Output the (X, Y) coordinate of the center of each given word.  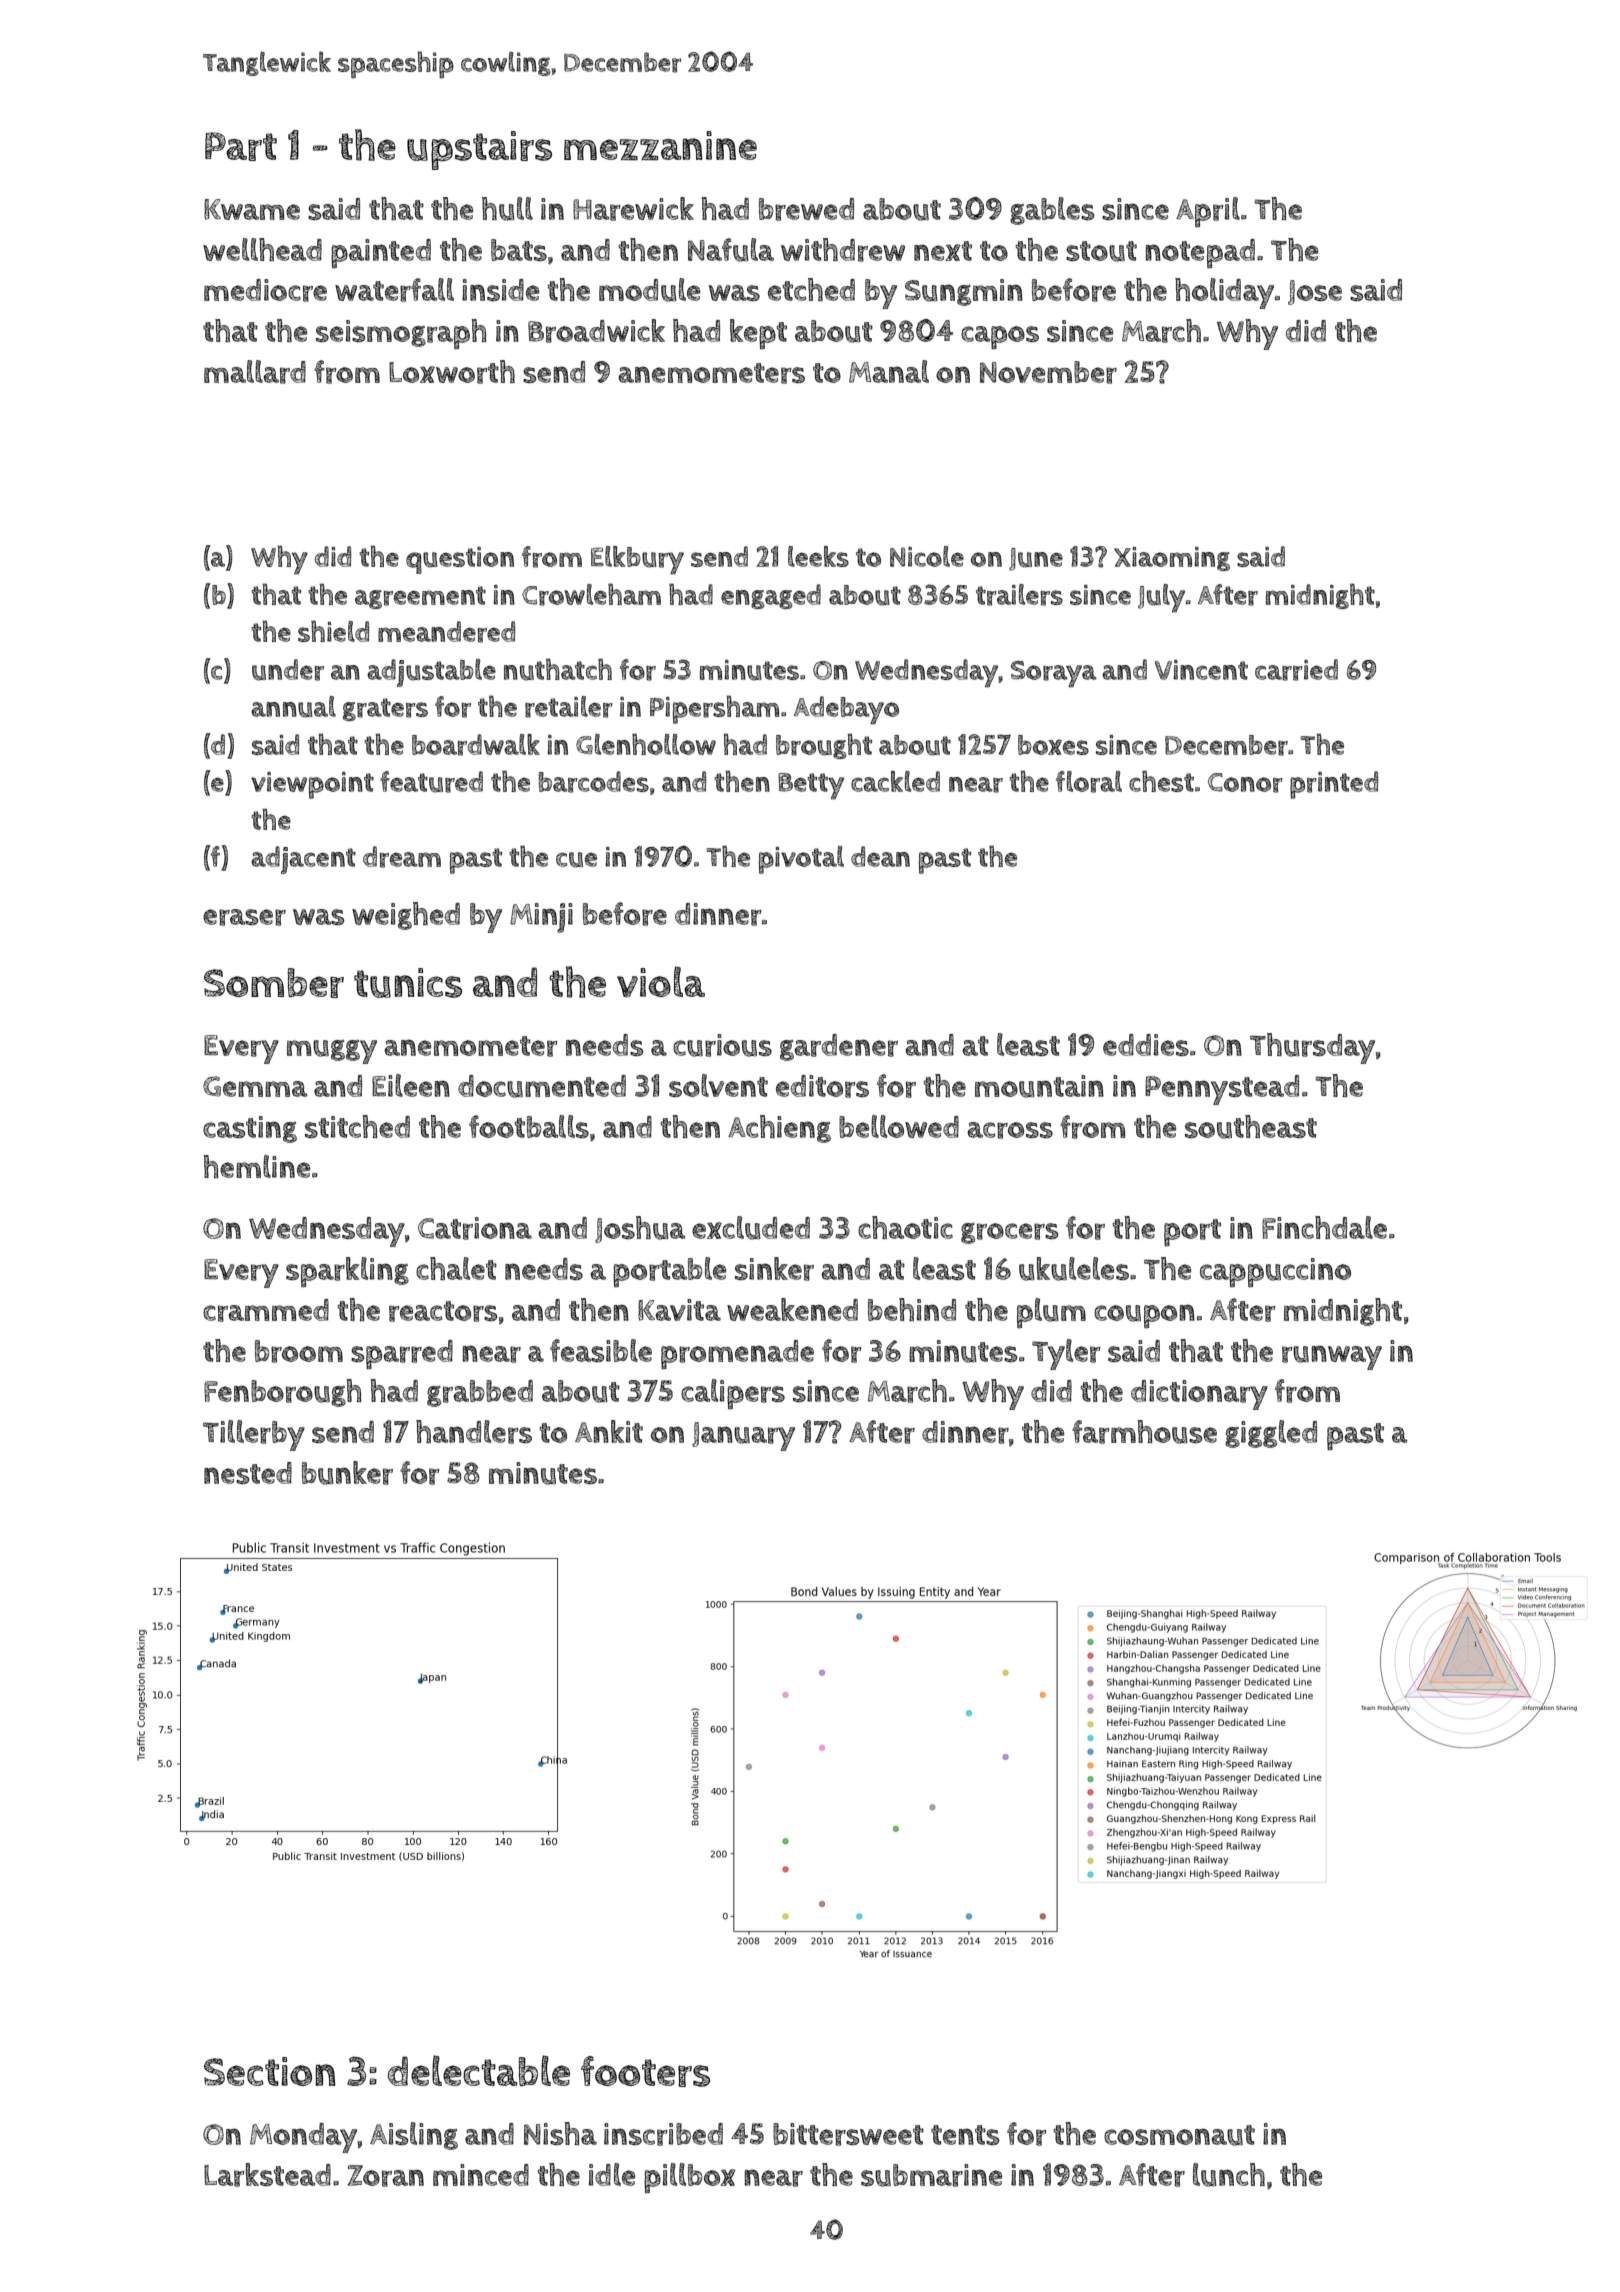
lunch (1229, 2175)
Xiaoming (1172, 559)
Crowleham (591, 594)
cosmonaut (1179, 2135)
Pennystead (1222, 1090)
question (460, 560)
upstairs (479, 150)
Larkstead (267, 2175)
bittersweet (848, 2134)
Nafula (731, 250)
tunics (408, 983)
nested (248, 1473)
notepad (1200, 254)
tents (965, 2135)
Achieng (779, 1129)
